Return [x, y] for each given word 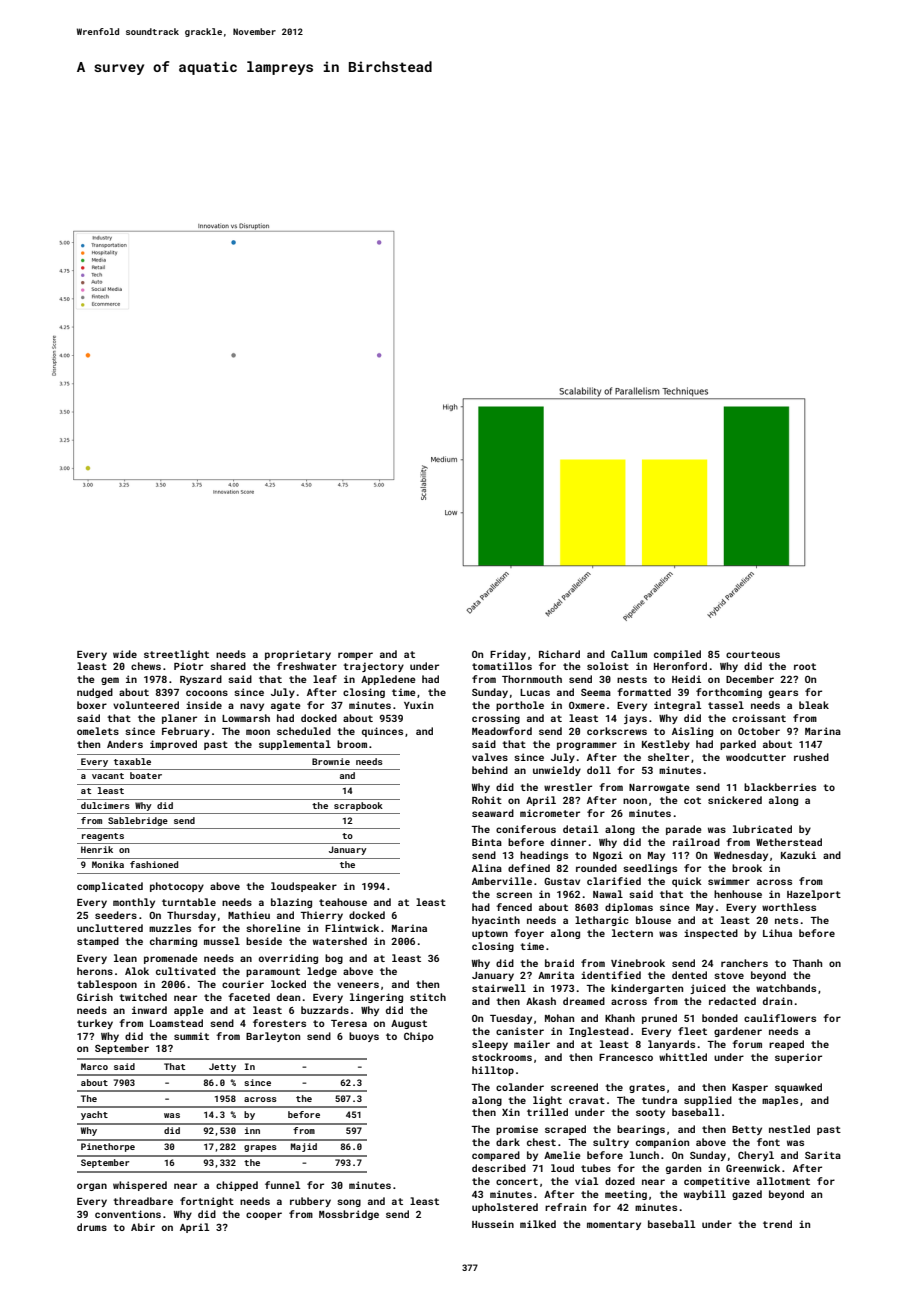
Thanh [807, 963]
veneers [358, 985]
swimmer [729, 881]
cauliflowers [780, 1018]
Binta [487, 842]
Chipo [419, 1037]
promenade [170, 959]
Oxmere [587, 705]
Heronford [680, 666]
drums [92, 1227]
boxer [92, 705]
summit [191, 1036]
